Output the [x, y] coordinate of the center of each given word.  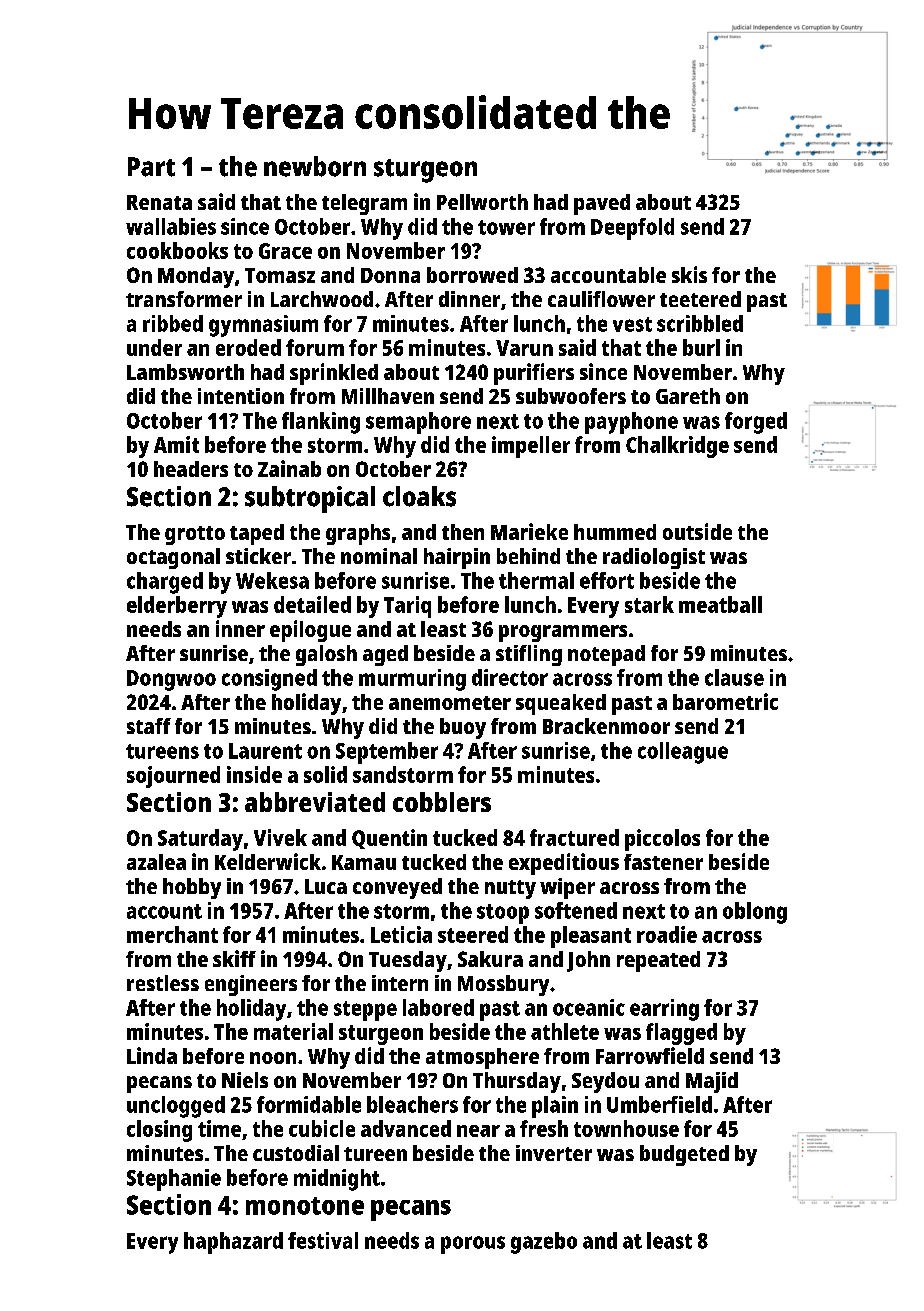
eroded [248, 347]
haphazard [233, 1243]
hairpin [457, 558]
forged [756, 423]
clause [734, 677]
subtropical [310, 499]
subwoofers [571, 396]
